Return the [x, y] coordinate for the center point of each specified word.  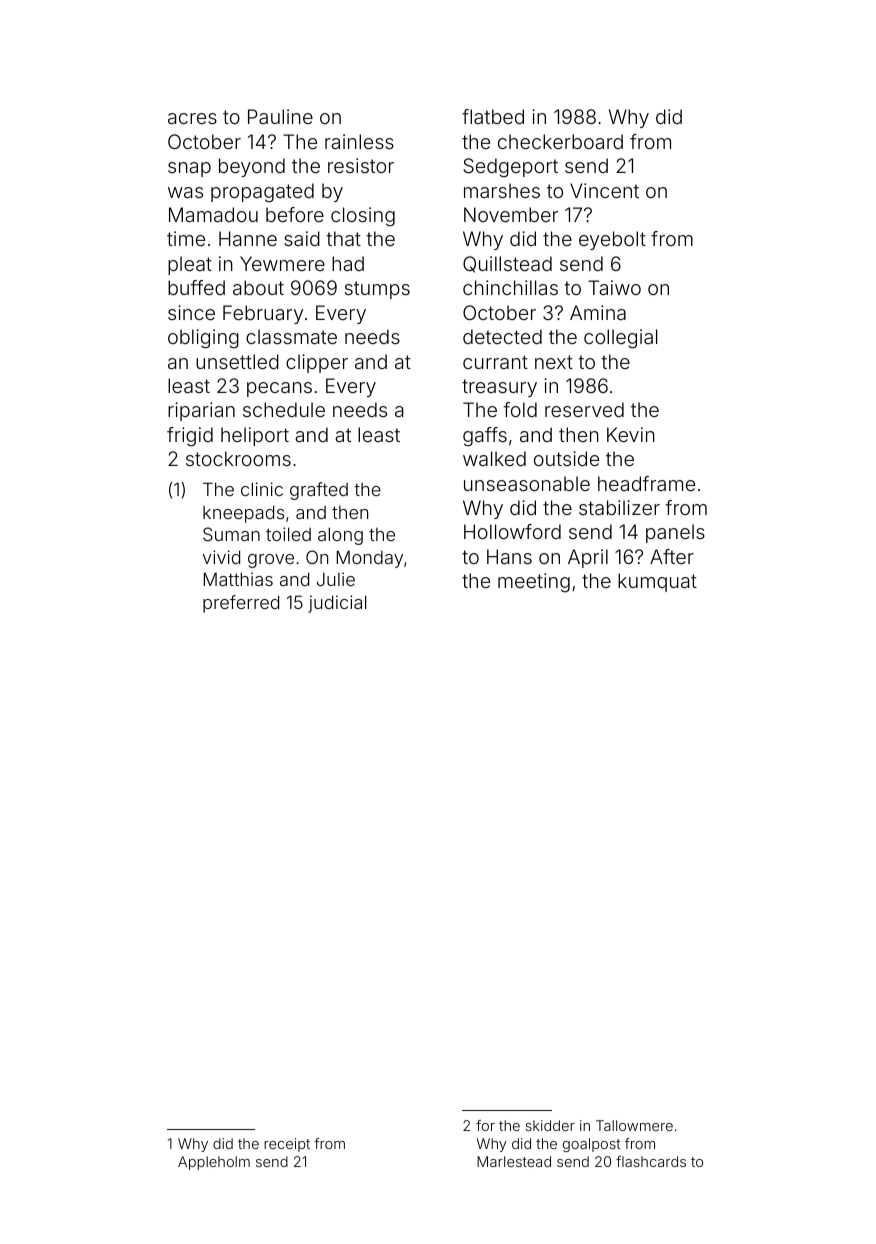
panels [675, 533]
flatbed [493, 116]
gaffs [485, 437]
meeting [534, 583]
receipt [287, 1145]
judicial [337, 604]
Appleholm [214, 1163]
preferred [241, 604]
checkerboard [560, 141]
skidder [550, 1125]
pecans [279, 389]
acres [192, 118]
